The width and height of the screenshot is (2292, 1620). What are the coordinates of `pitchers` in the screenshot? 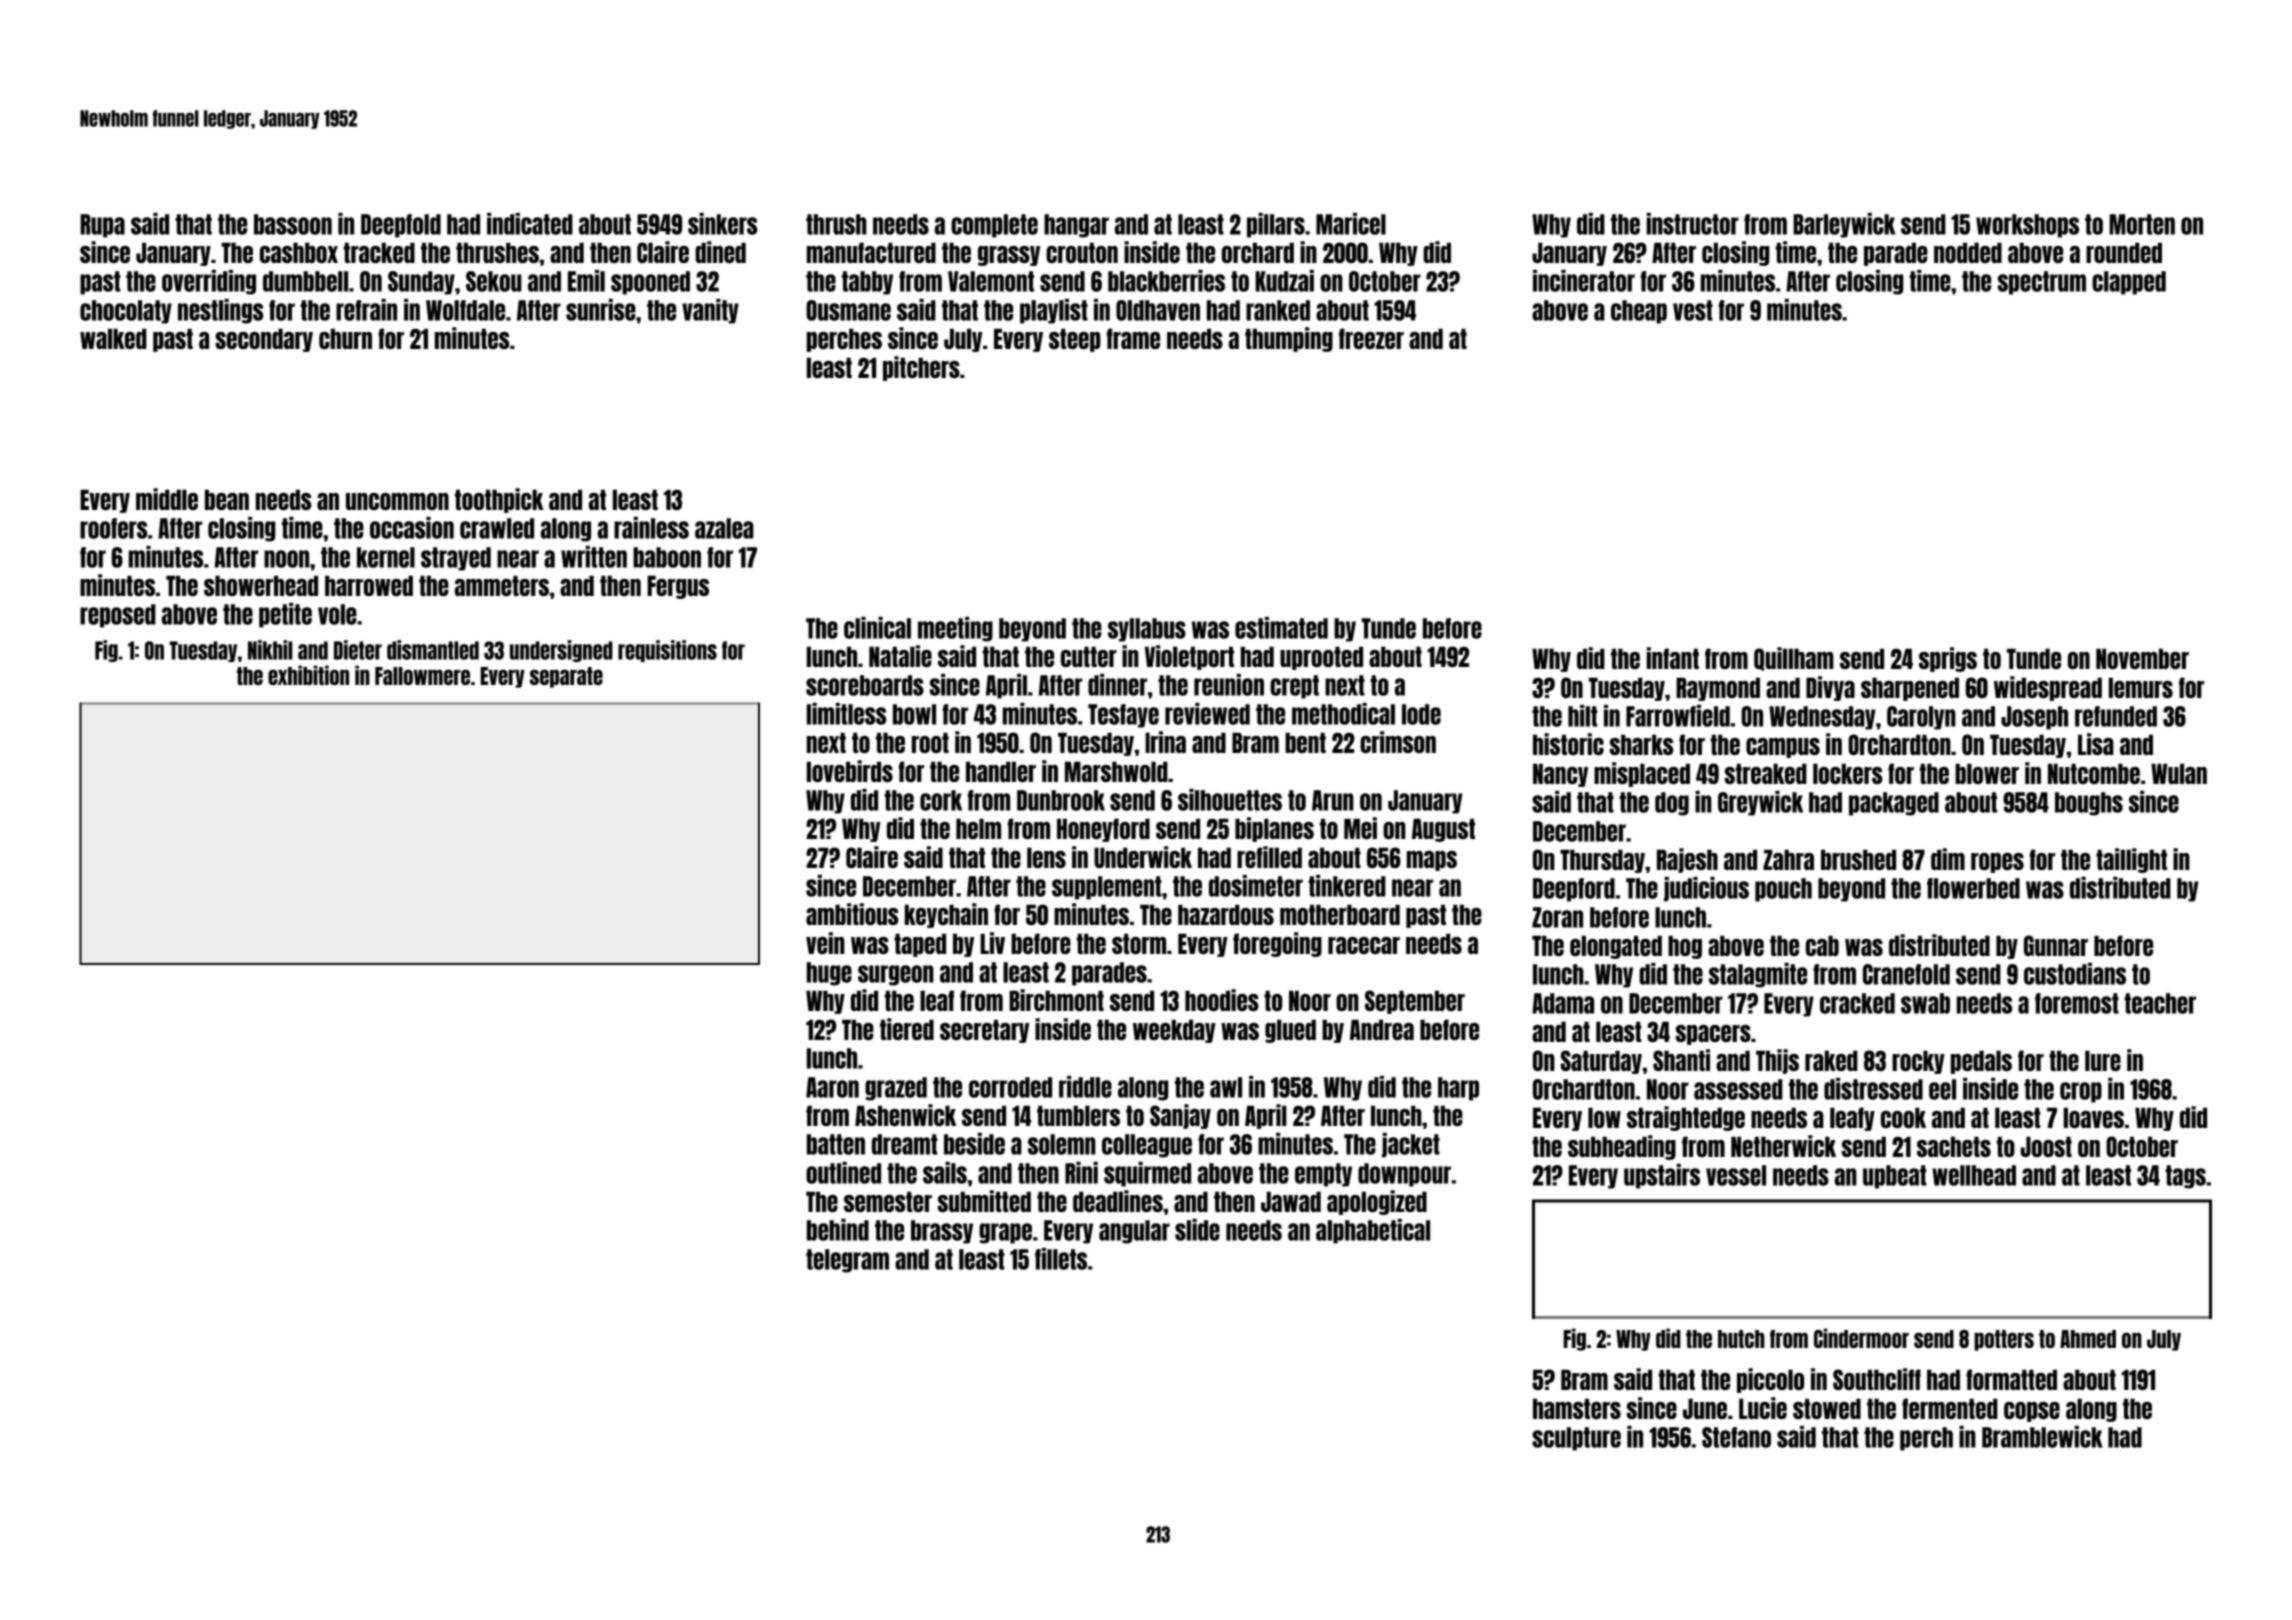 It's located at (921, 368).
